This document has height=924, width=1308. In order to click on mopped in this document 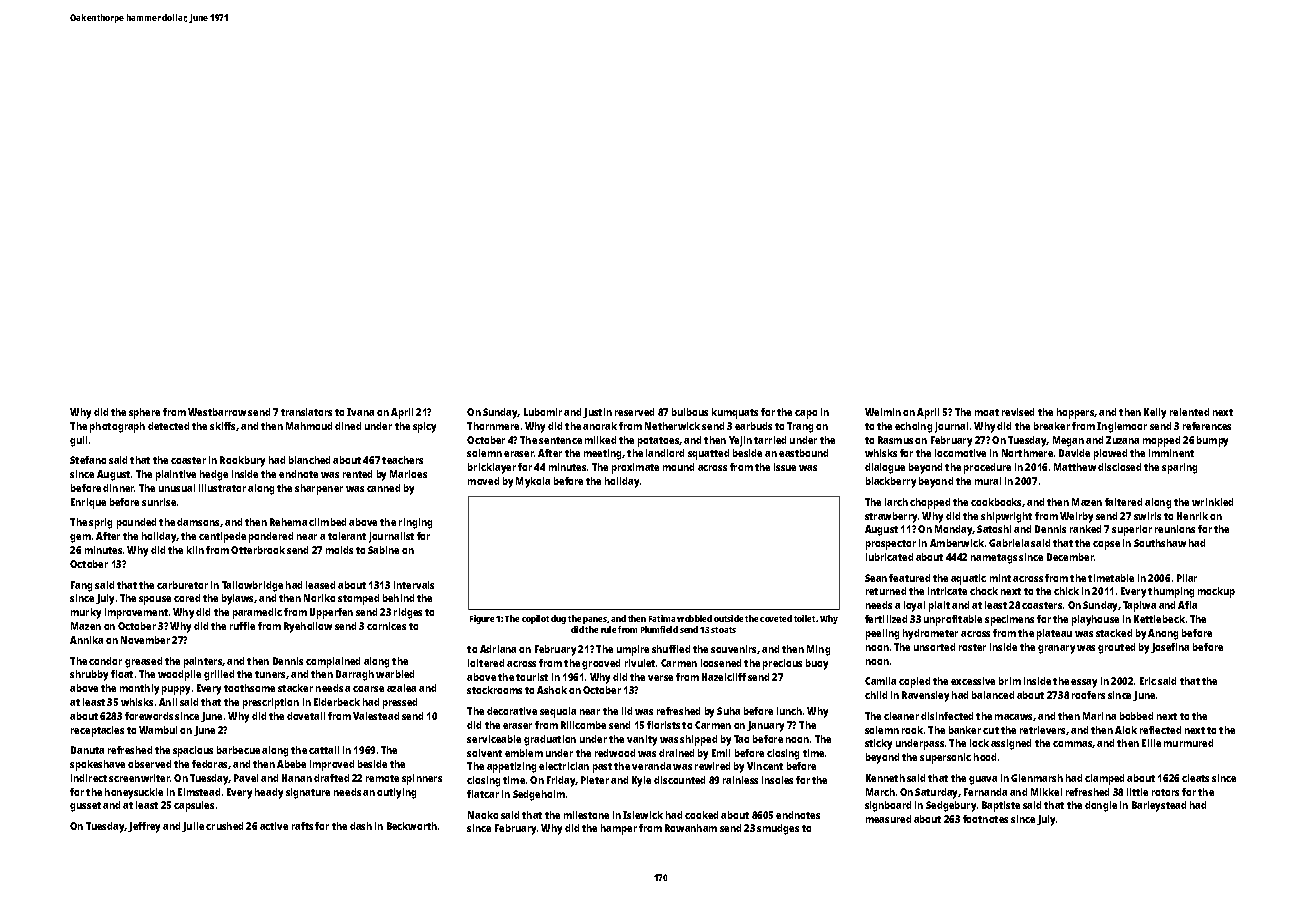, I will do `click(1161, 441)`.
